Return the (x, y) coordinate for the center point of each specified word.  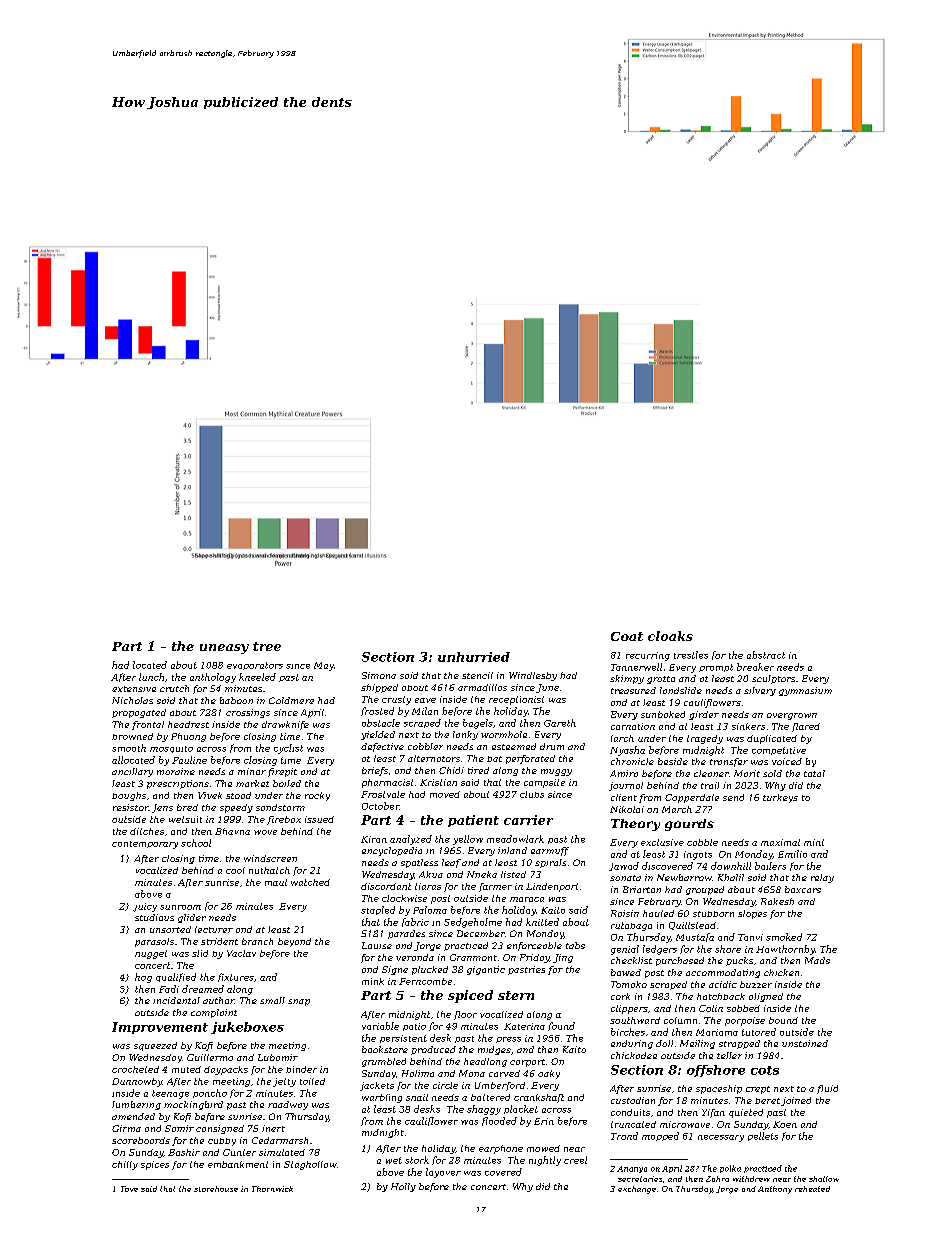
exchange (637, 1190)
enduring (632, 1044)
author (218, 1000)
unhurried (474, 657)
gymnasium (805, 691)
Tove (129, 1189)
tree (267, 646)
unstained (805, 1043)
